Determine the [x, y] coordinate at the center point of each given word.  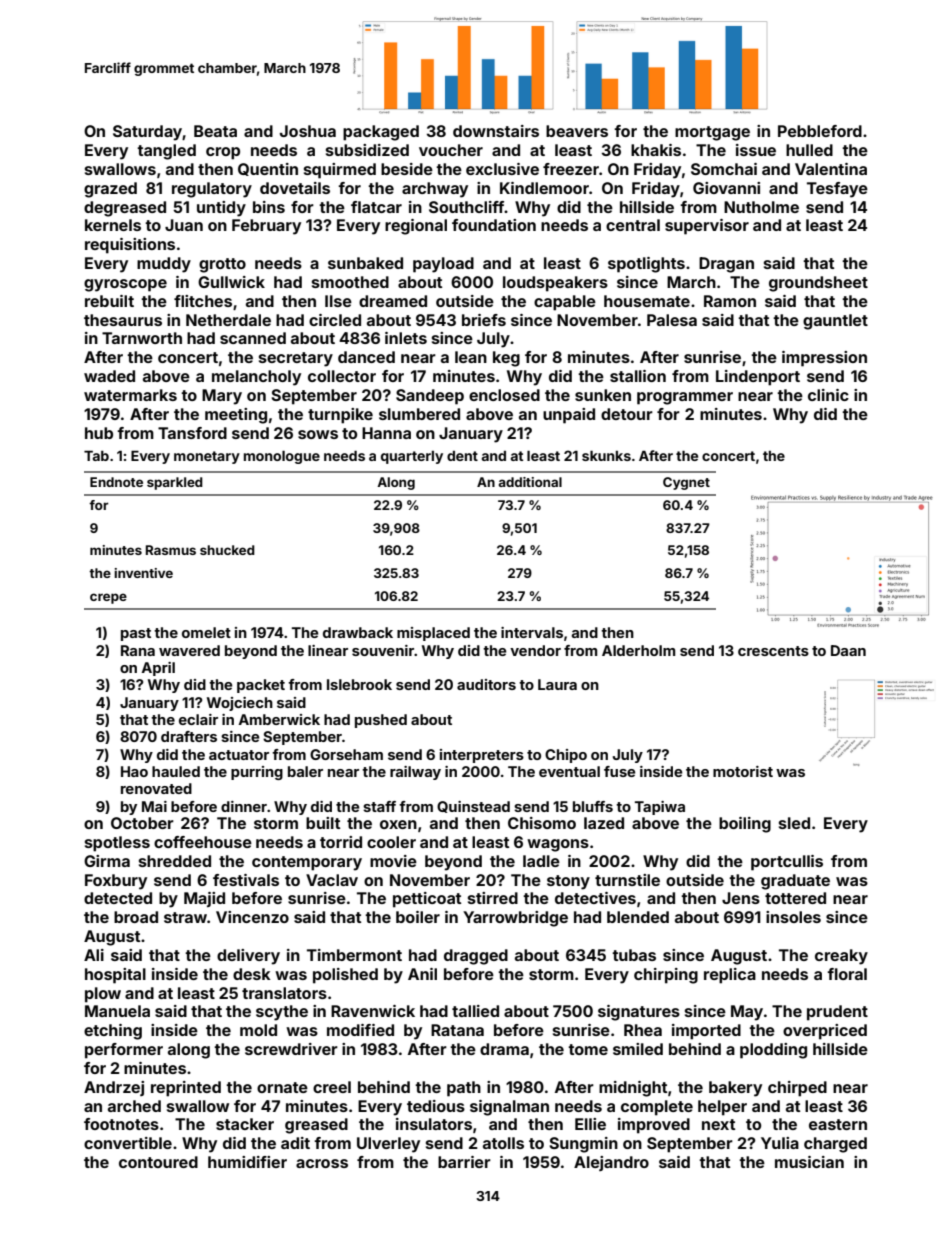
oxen [398, 824]
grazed [110, 190]
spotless [117, 844]
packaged [381, 133]
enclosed [504, 395]
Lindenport [758, 378]
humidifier [247, 1162]
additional [530, 482]
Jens [741, 898]
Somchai [724, 169]
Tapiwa [660, 808]
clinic [828, 395]
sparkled [175, 483]
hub [99, 433]
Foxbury [116, 882]
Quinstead [473, 807]
